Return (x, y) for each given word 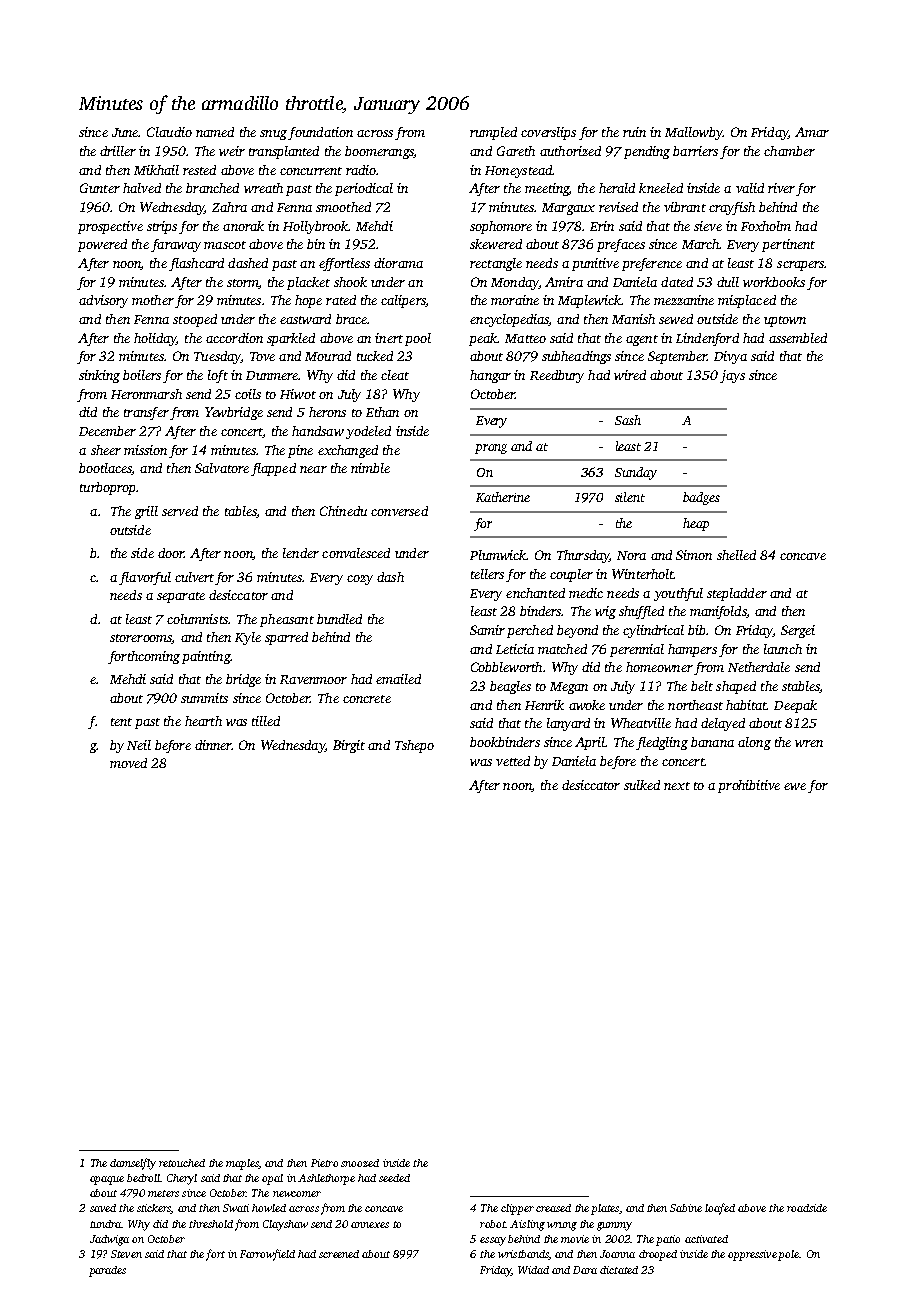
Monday (515, 283)
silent (630, 497)
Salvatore (222, 468)
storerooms (141, 639)
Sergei (798, 631)
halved (142, 188)
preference (652, 264)
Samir (487, 630)
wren (809, 743)
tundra (105, 1224)
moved (128, 763)
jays (732, 376)
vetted (513, 761)
